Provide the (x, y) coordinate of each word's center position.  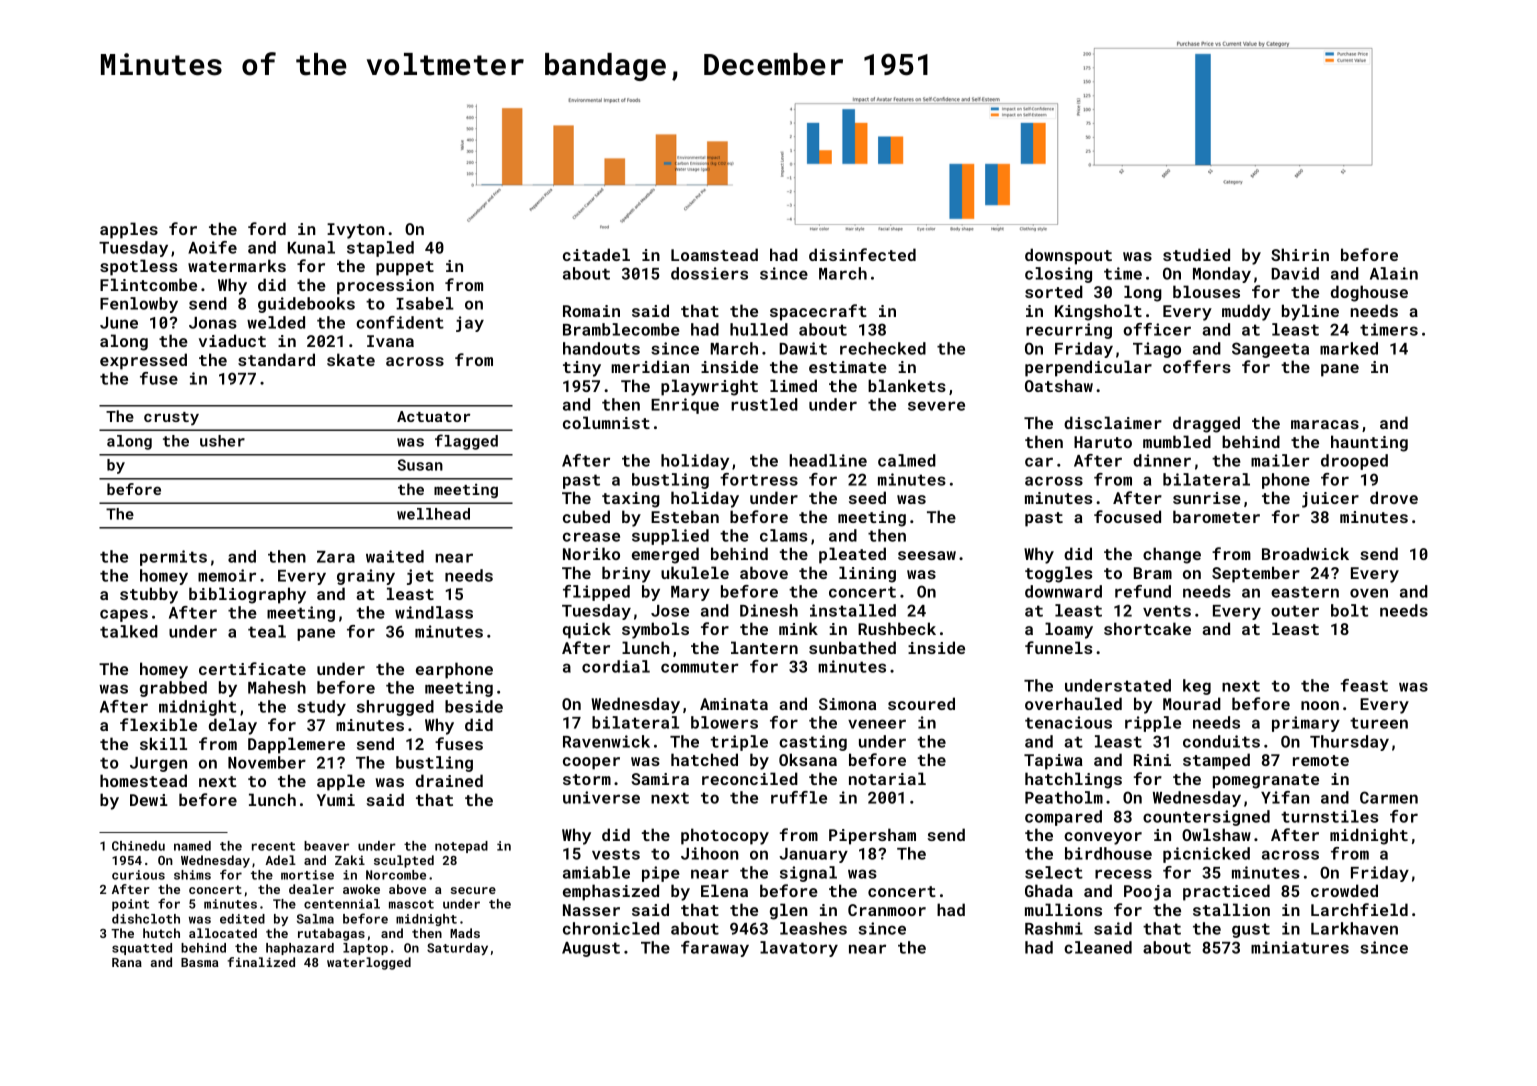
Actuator (433, 416)
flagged (466, 442)
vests (616, 854)
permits (173, 558)
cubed (586, 516)
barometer (1216, 516)
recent (273, 846)
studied (1196, 254)
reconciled (750, 778)
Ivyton (356, 231)
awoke (361, 889)
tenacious (1068, 722)
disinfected (862, 254)
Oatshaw (1059, 385)
